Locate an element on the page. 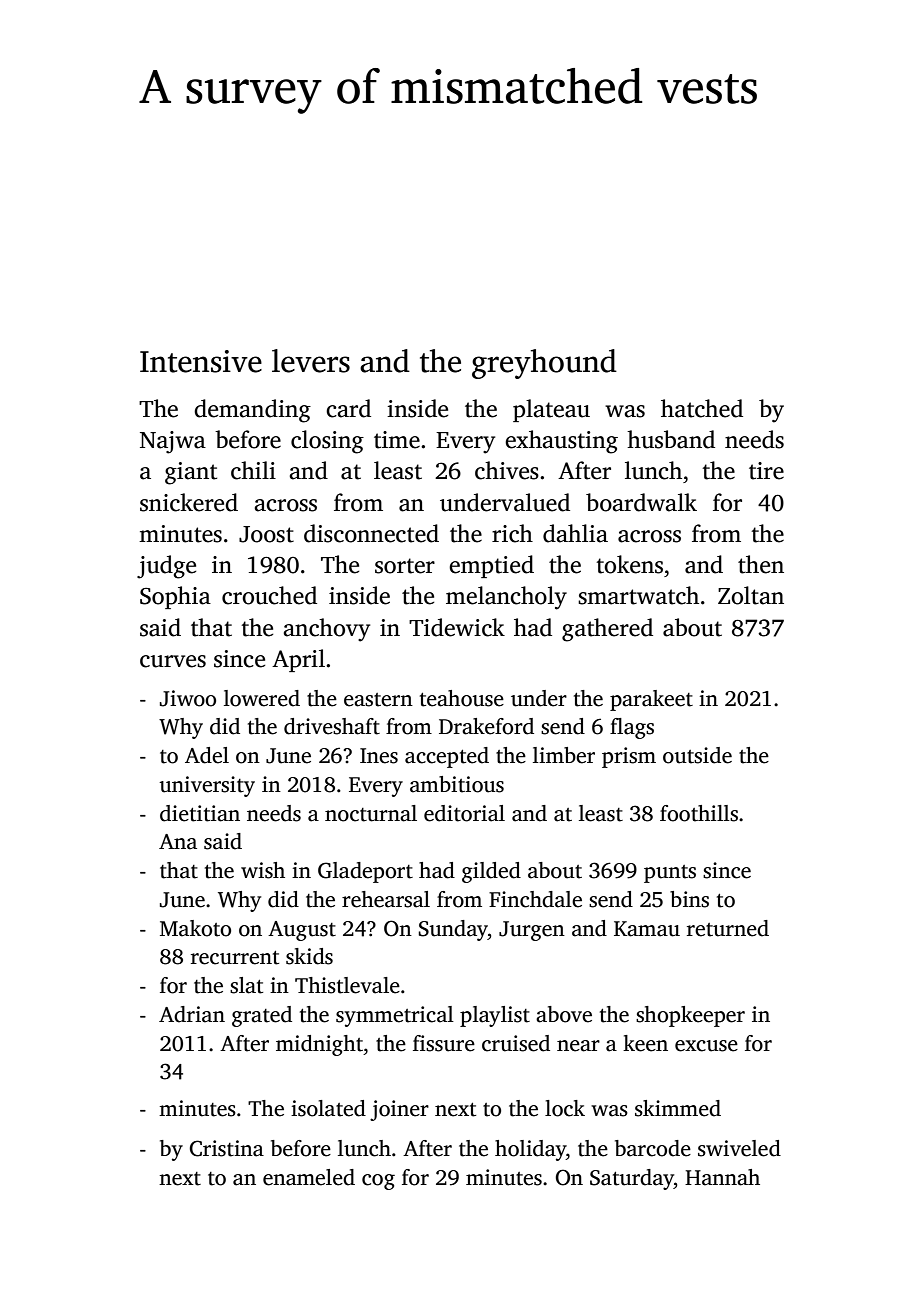 The width and height of the page is (924, 1311). levers is located at coordinates (311, 361).
